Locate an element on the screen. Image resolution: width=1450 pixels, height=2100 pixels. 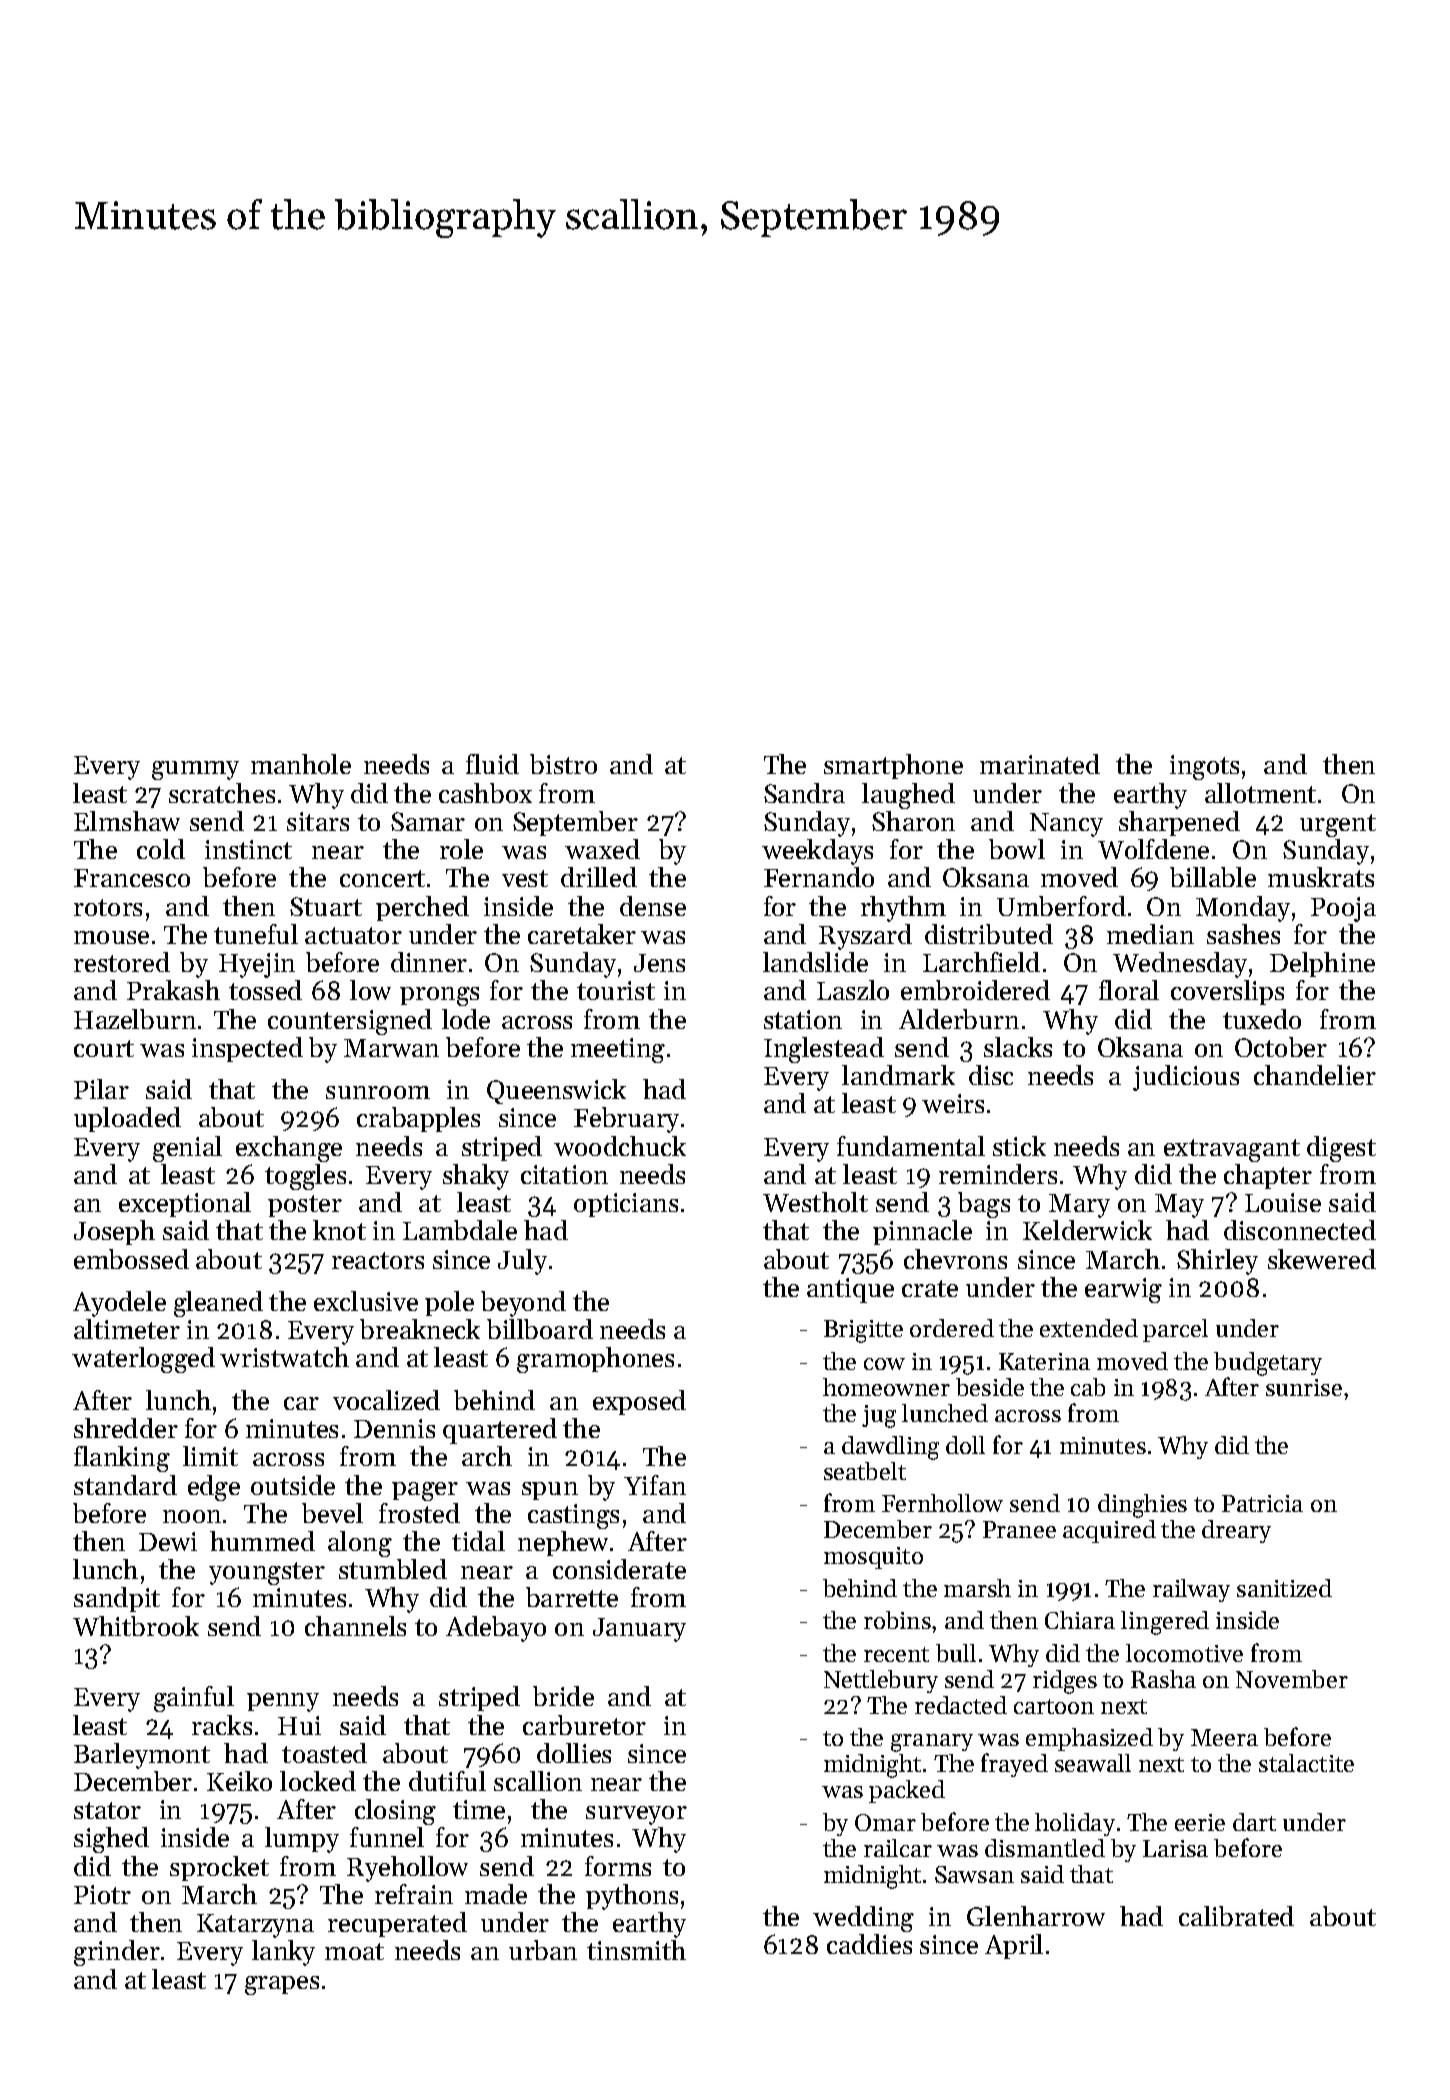
manhole is located at coordinates (301, 764).
